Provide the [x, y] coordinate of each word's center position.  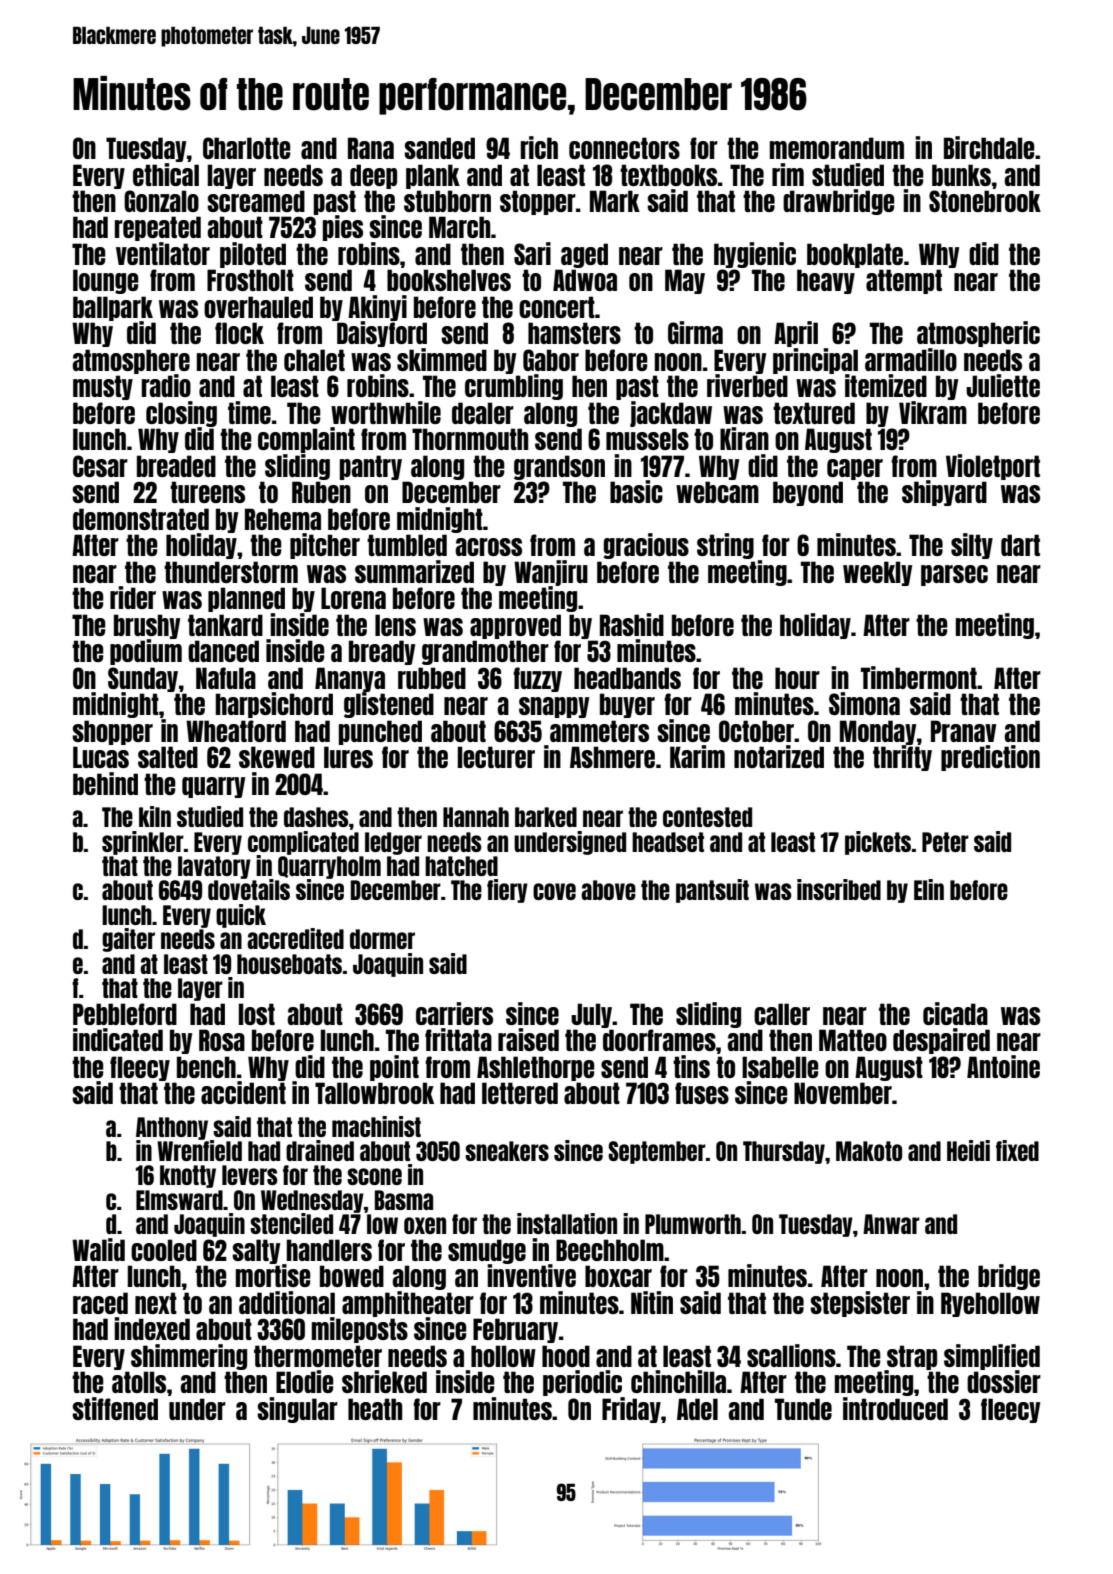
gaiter [128, 940]
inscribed [839, 889]
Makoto [869, 1151]
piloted [253, 255]
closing [181, 414]
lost [257, 1014]
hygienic [755, 255]
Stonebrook [985, 201]
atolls [139, 1382]
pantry [371, 467]
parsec [954, 575]
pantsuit [712, 891]
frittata [458, 1039]
